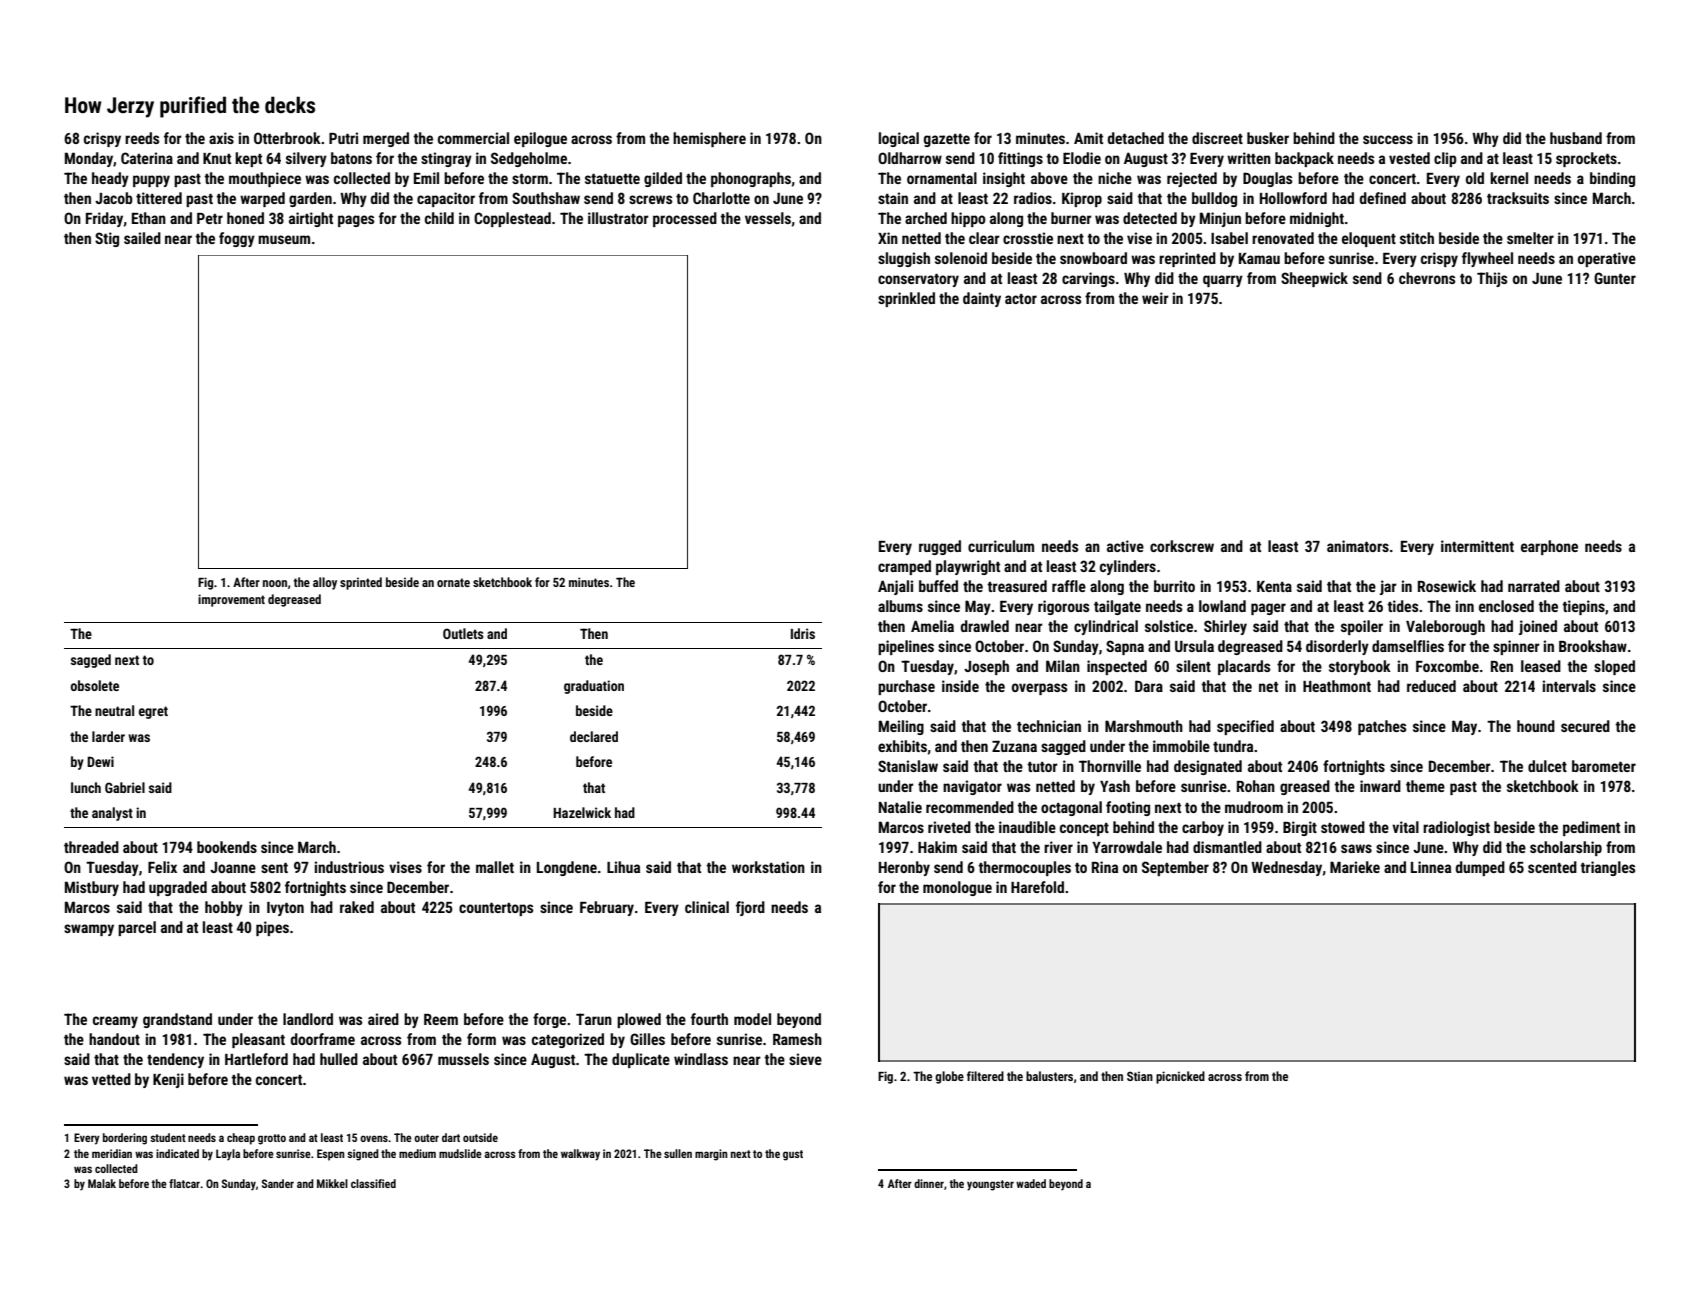 This image has height=1313, width=1700. I want to click on flatcar, so click(184, 1183).
